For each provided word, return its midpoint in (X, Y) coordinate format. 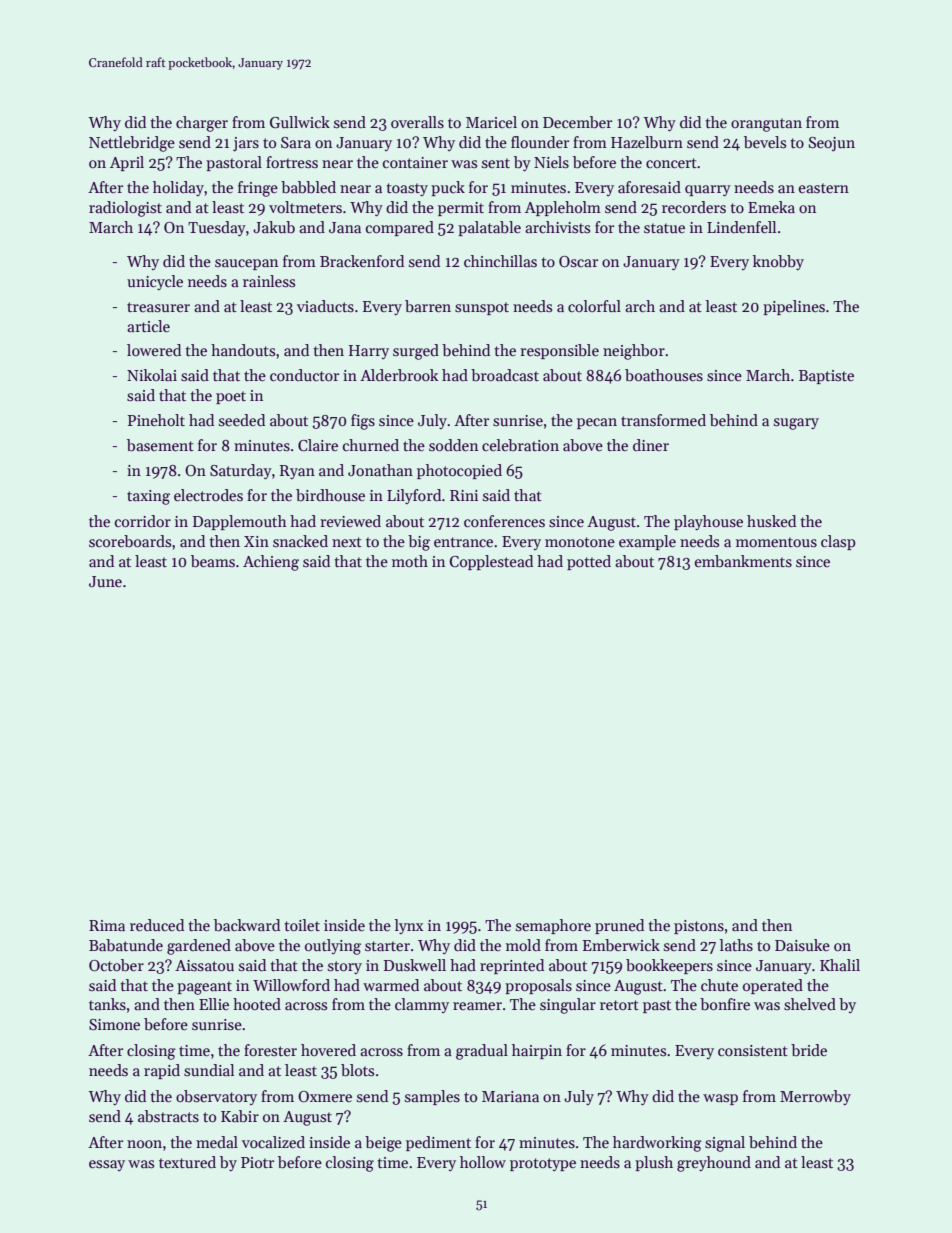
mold (523, 945)
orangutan (766, 125)
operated (773, 986)
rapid (162, 1071)
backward (247, 925)
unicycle (155, 282)
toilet (302, 925)
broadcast (505, 375)
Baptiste (826, 377)
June (105, 581)
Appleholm (563, 208)
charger (202, 124)
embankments (743, 561)
